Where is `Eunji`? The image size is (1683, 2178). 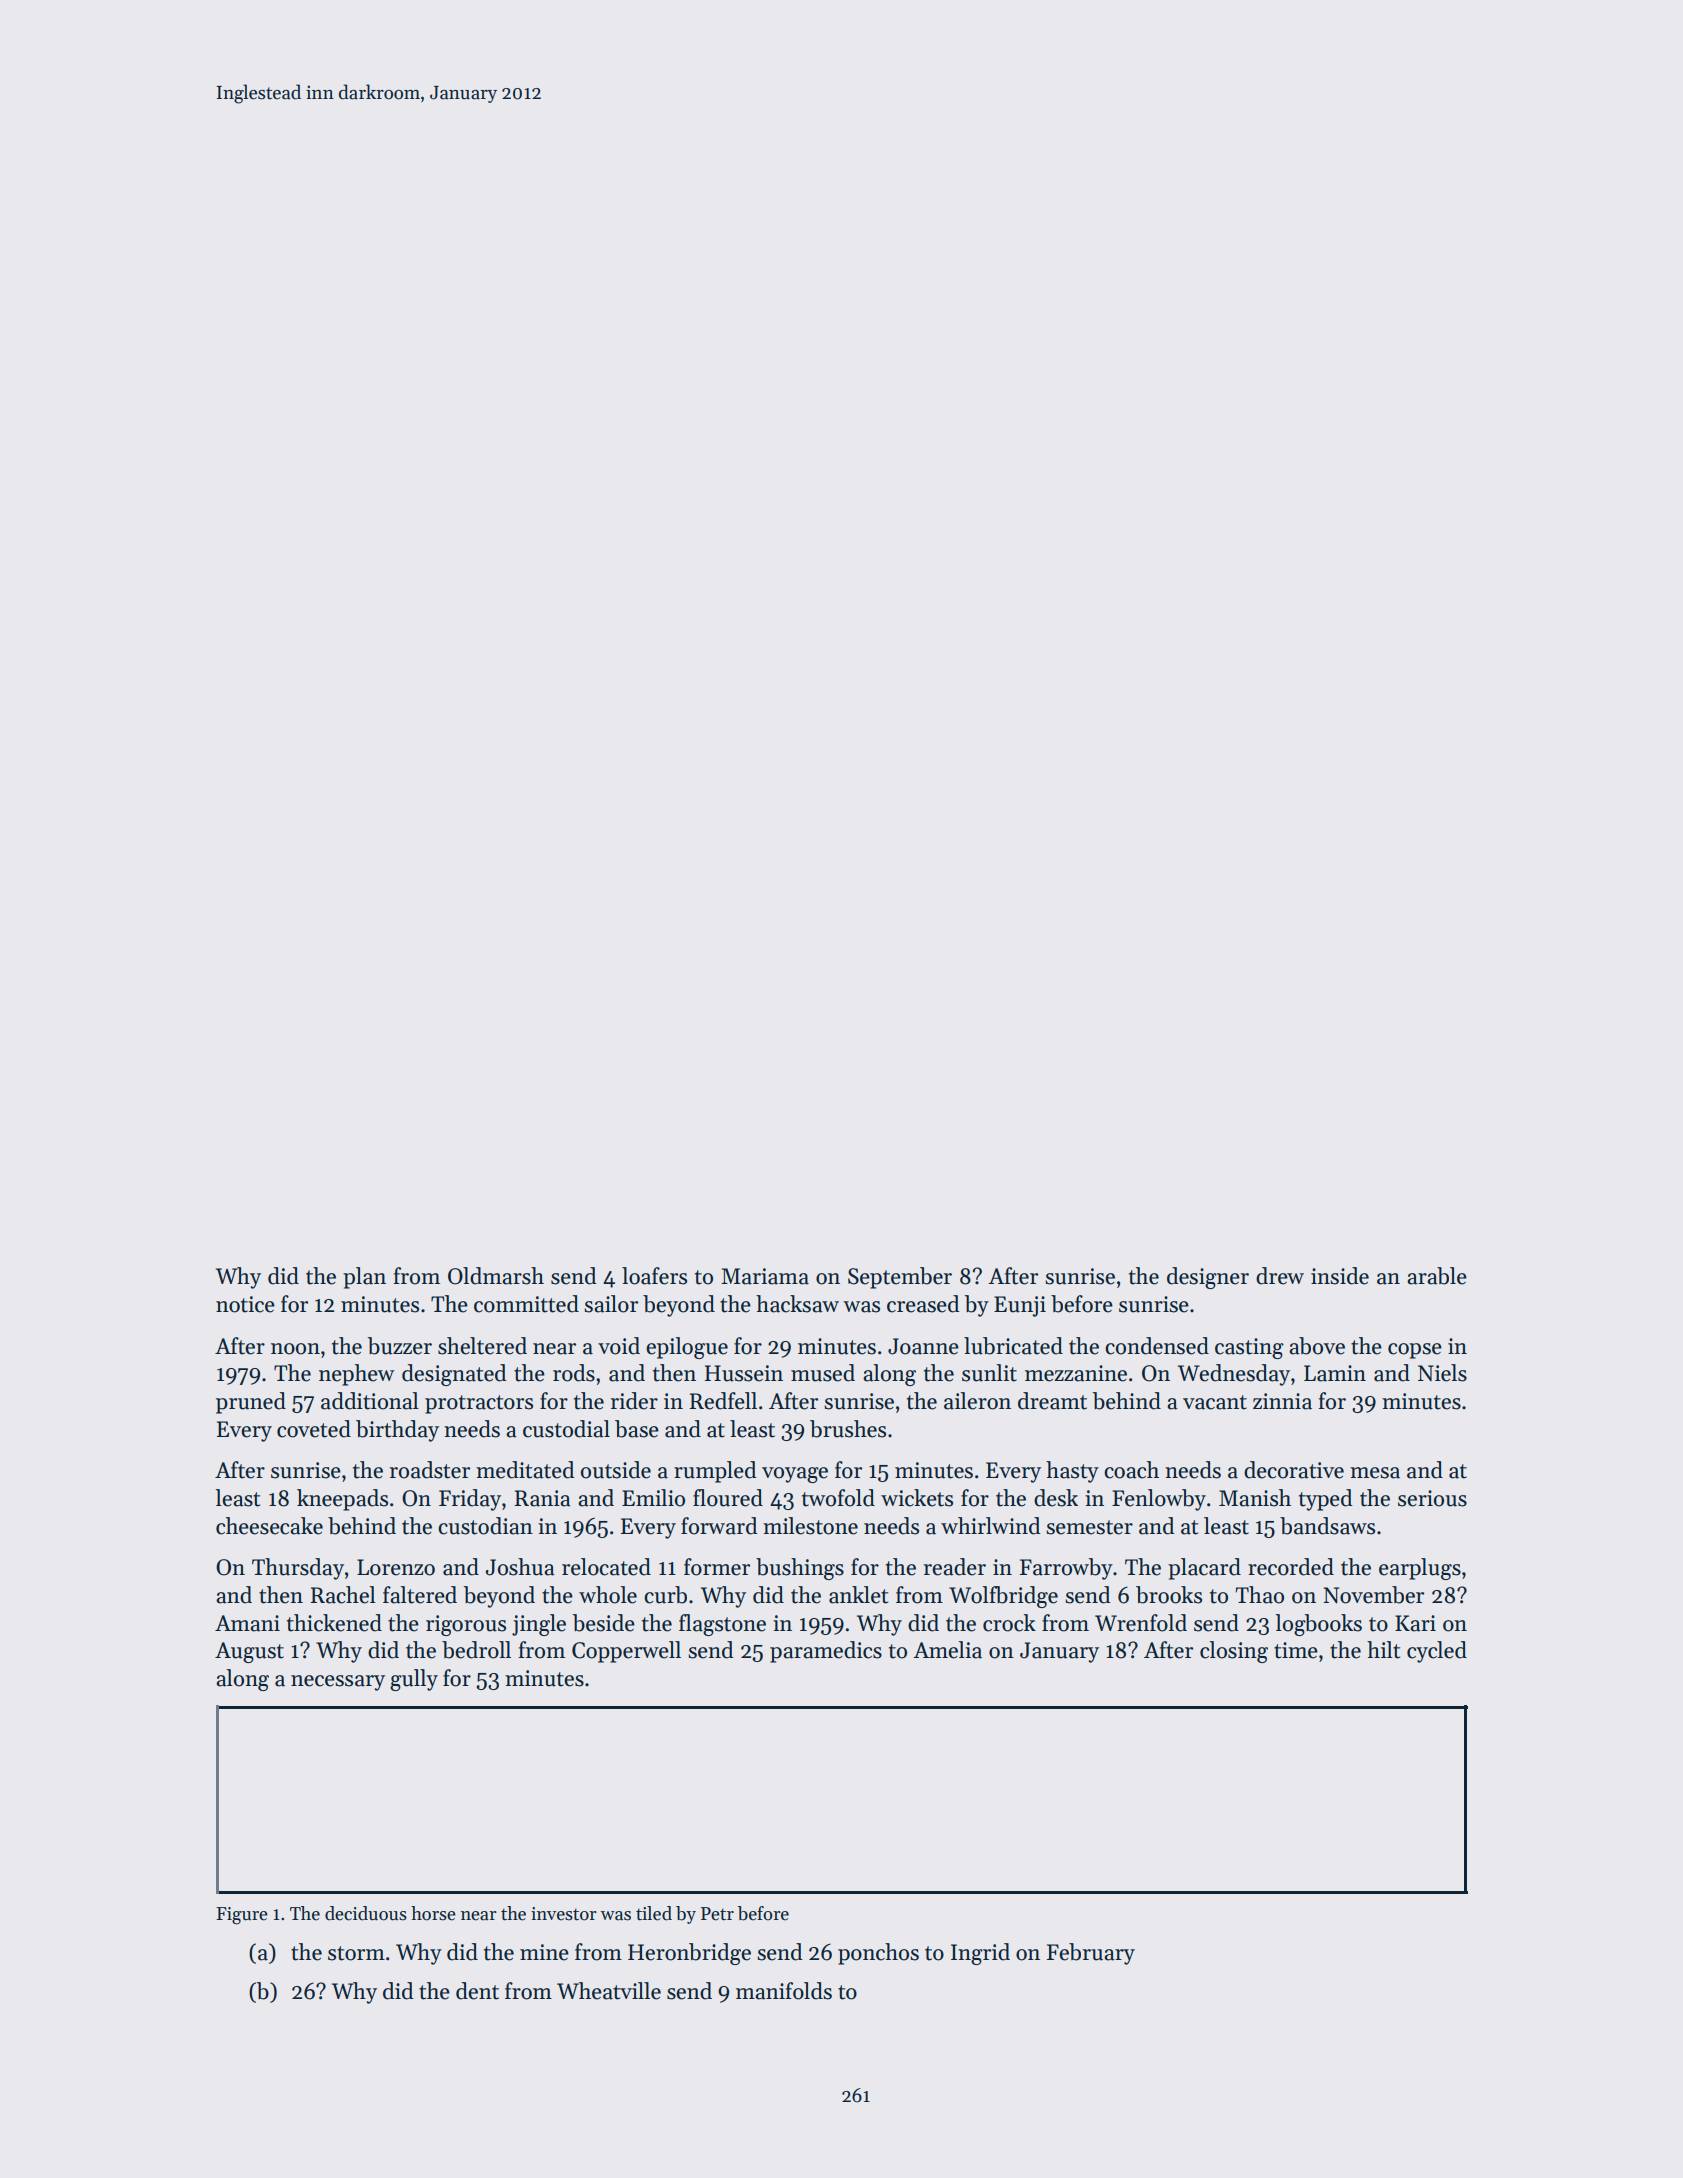
Eunji is located at coordinates (1020, 1306).
